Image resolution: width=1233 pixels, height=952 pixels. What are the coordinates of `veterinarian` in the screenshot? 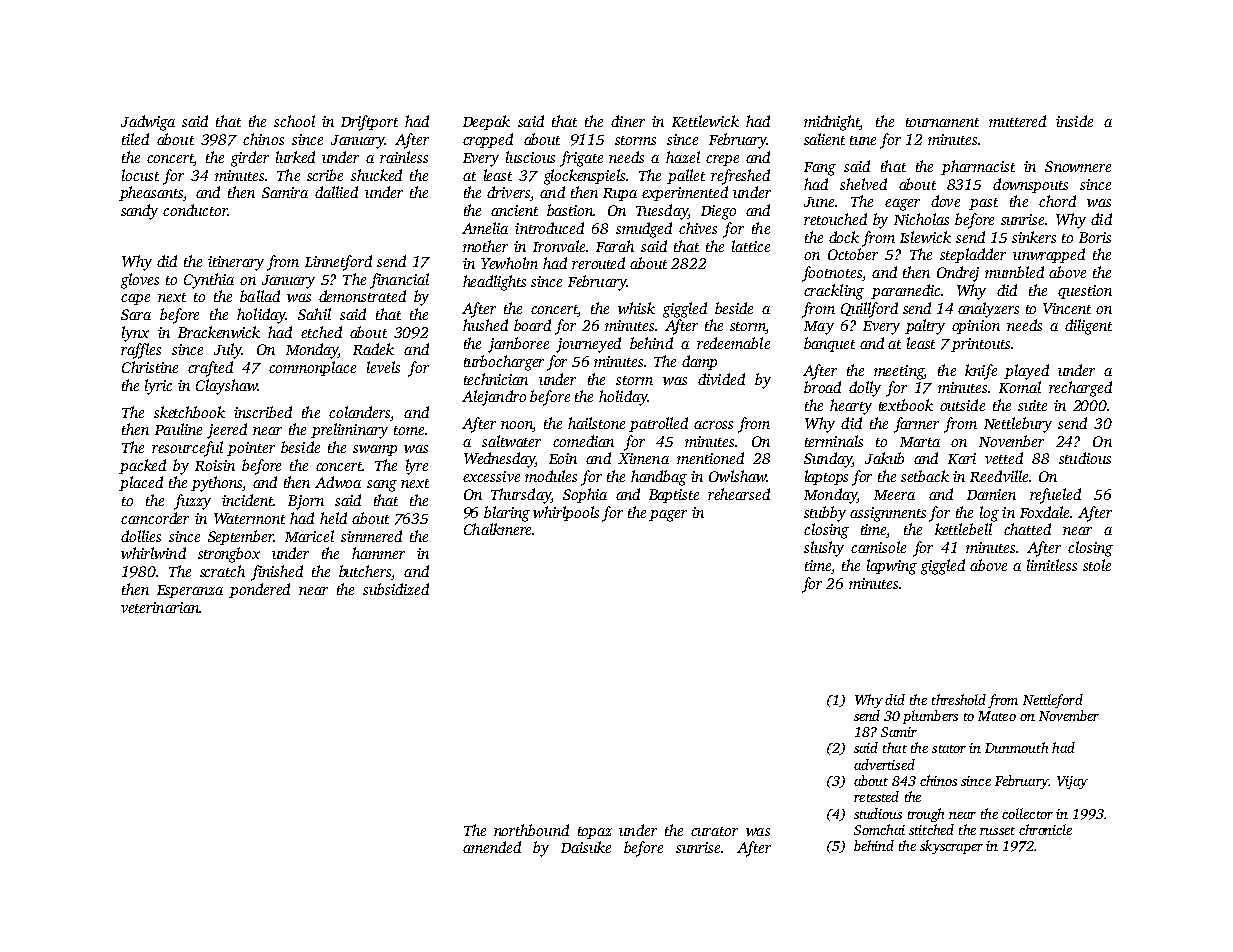 It's located at (160, 607).
